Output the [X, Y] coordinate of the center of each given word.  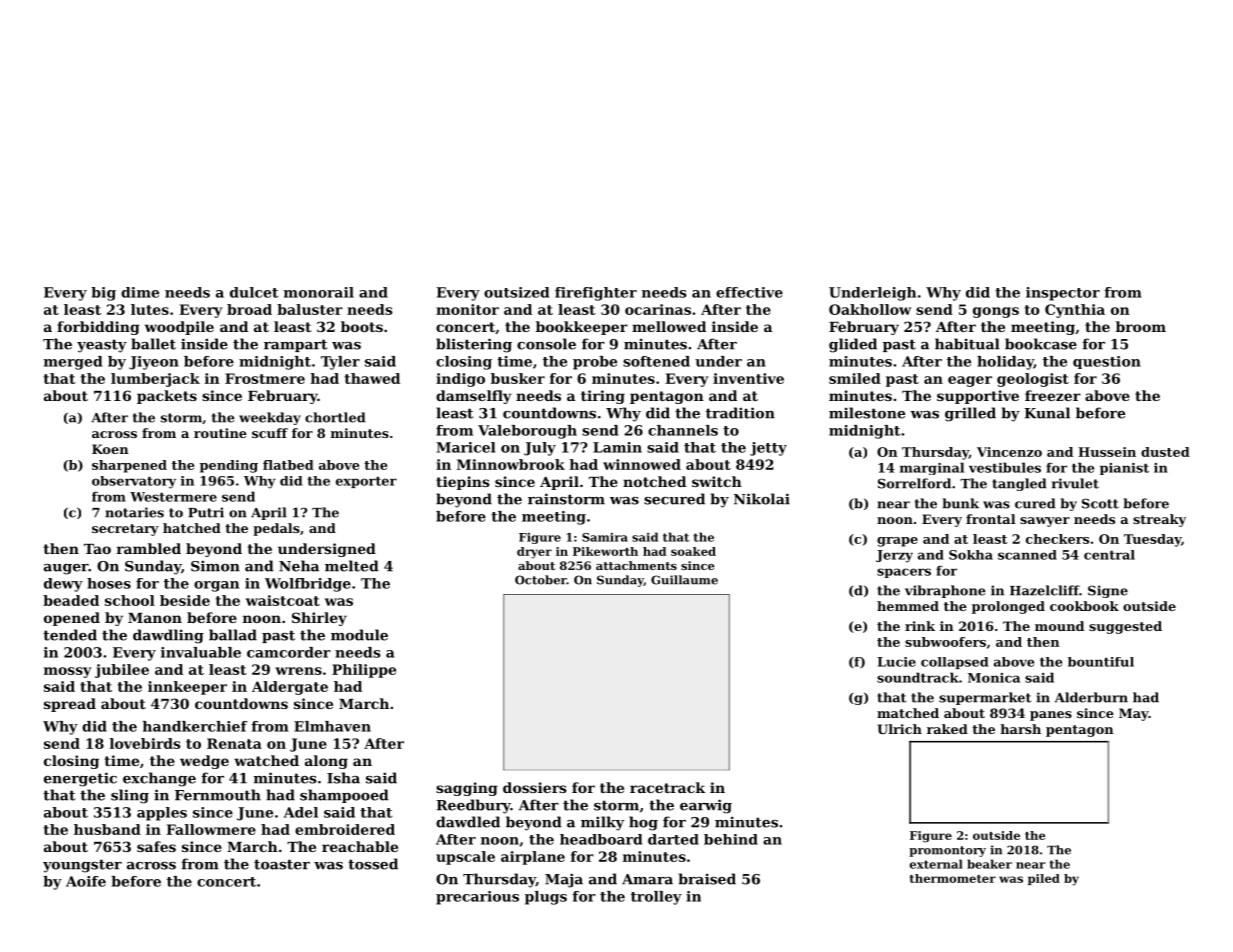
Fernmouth [218, 795]
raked [947, 729]
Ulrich [900, 729]
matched [908, 713]
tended [70, 635]
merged [73, 363]
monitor [467, 309]
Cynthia [1075, 311]
